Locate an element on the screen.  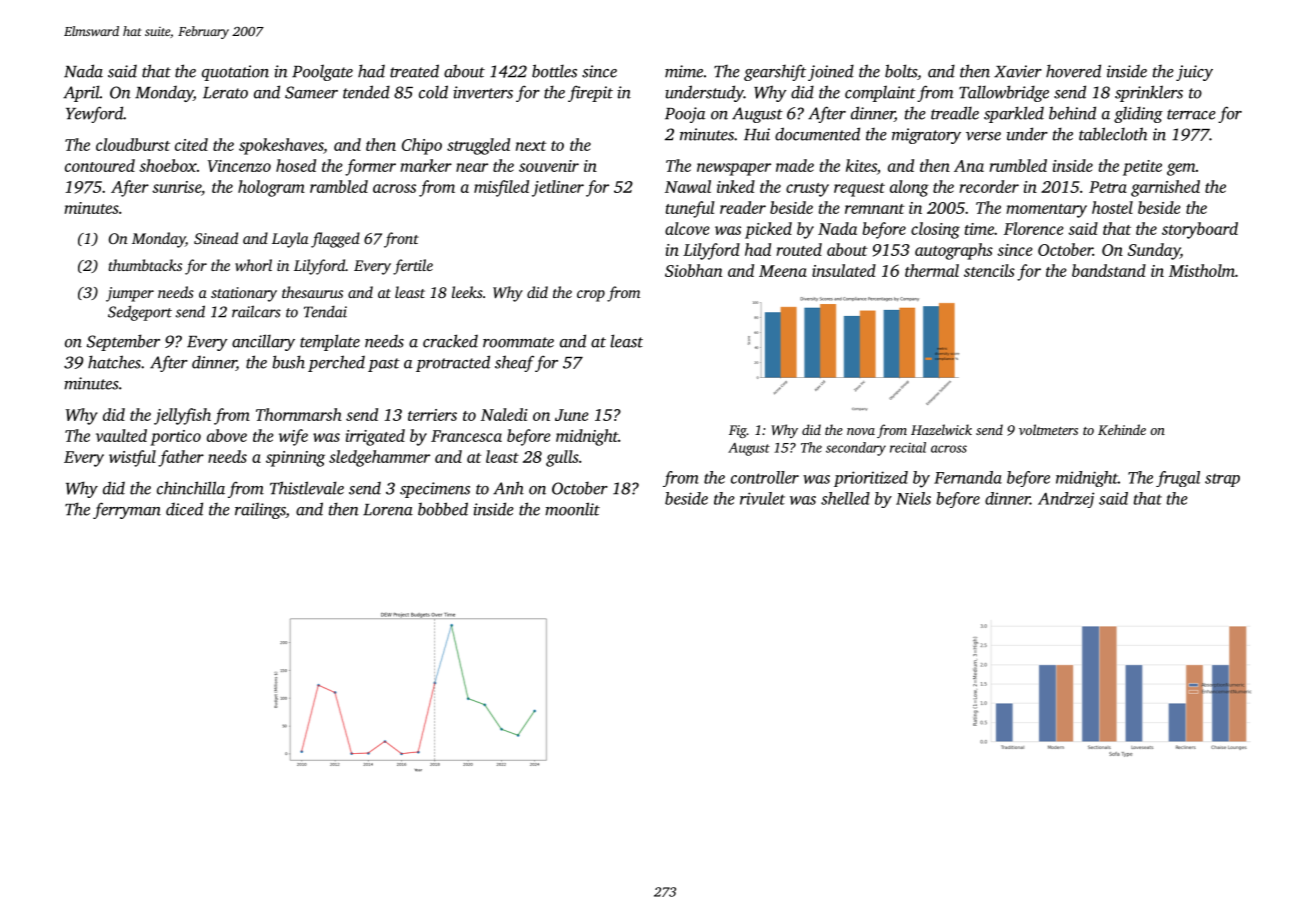
sunrise is located at coordinates (176, 187).
